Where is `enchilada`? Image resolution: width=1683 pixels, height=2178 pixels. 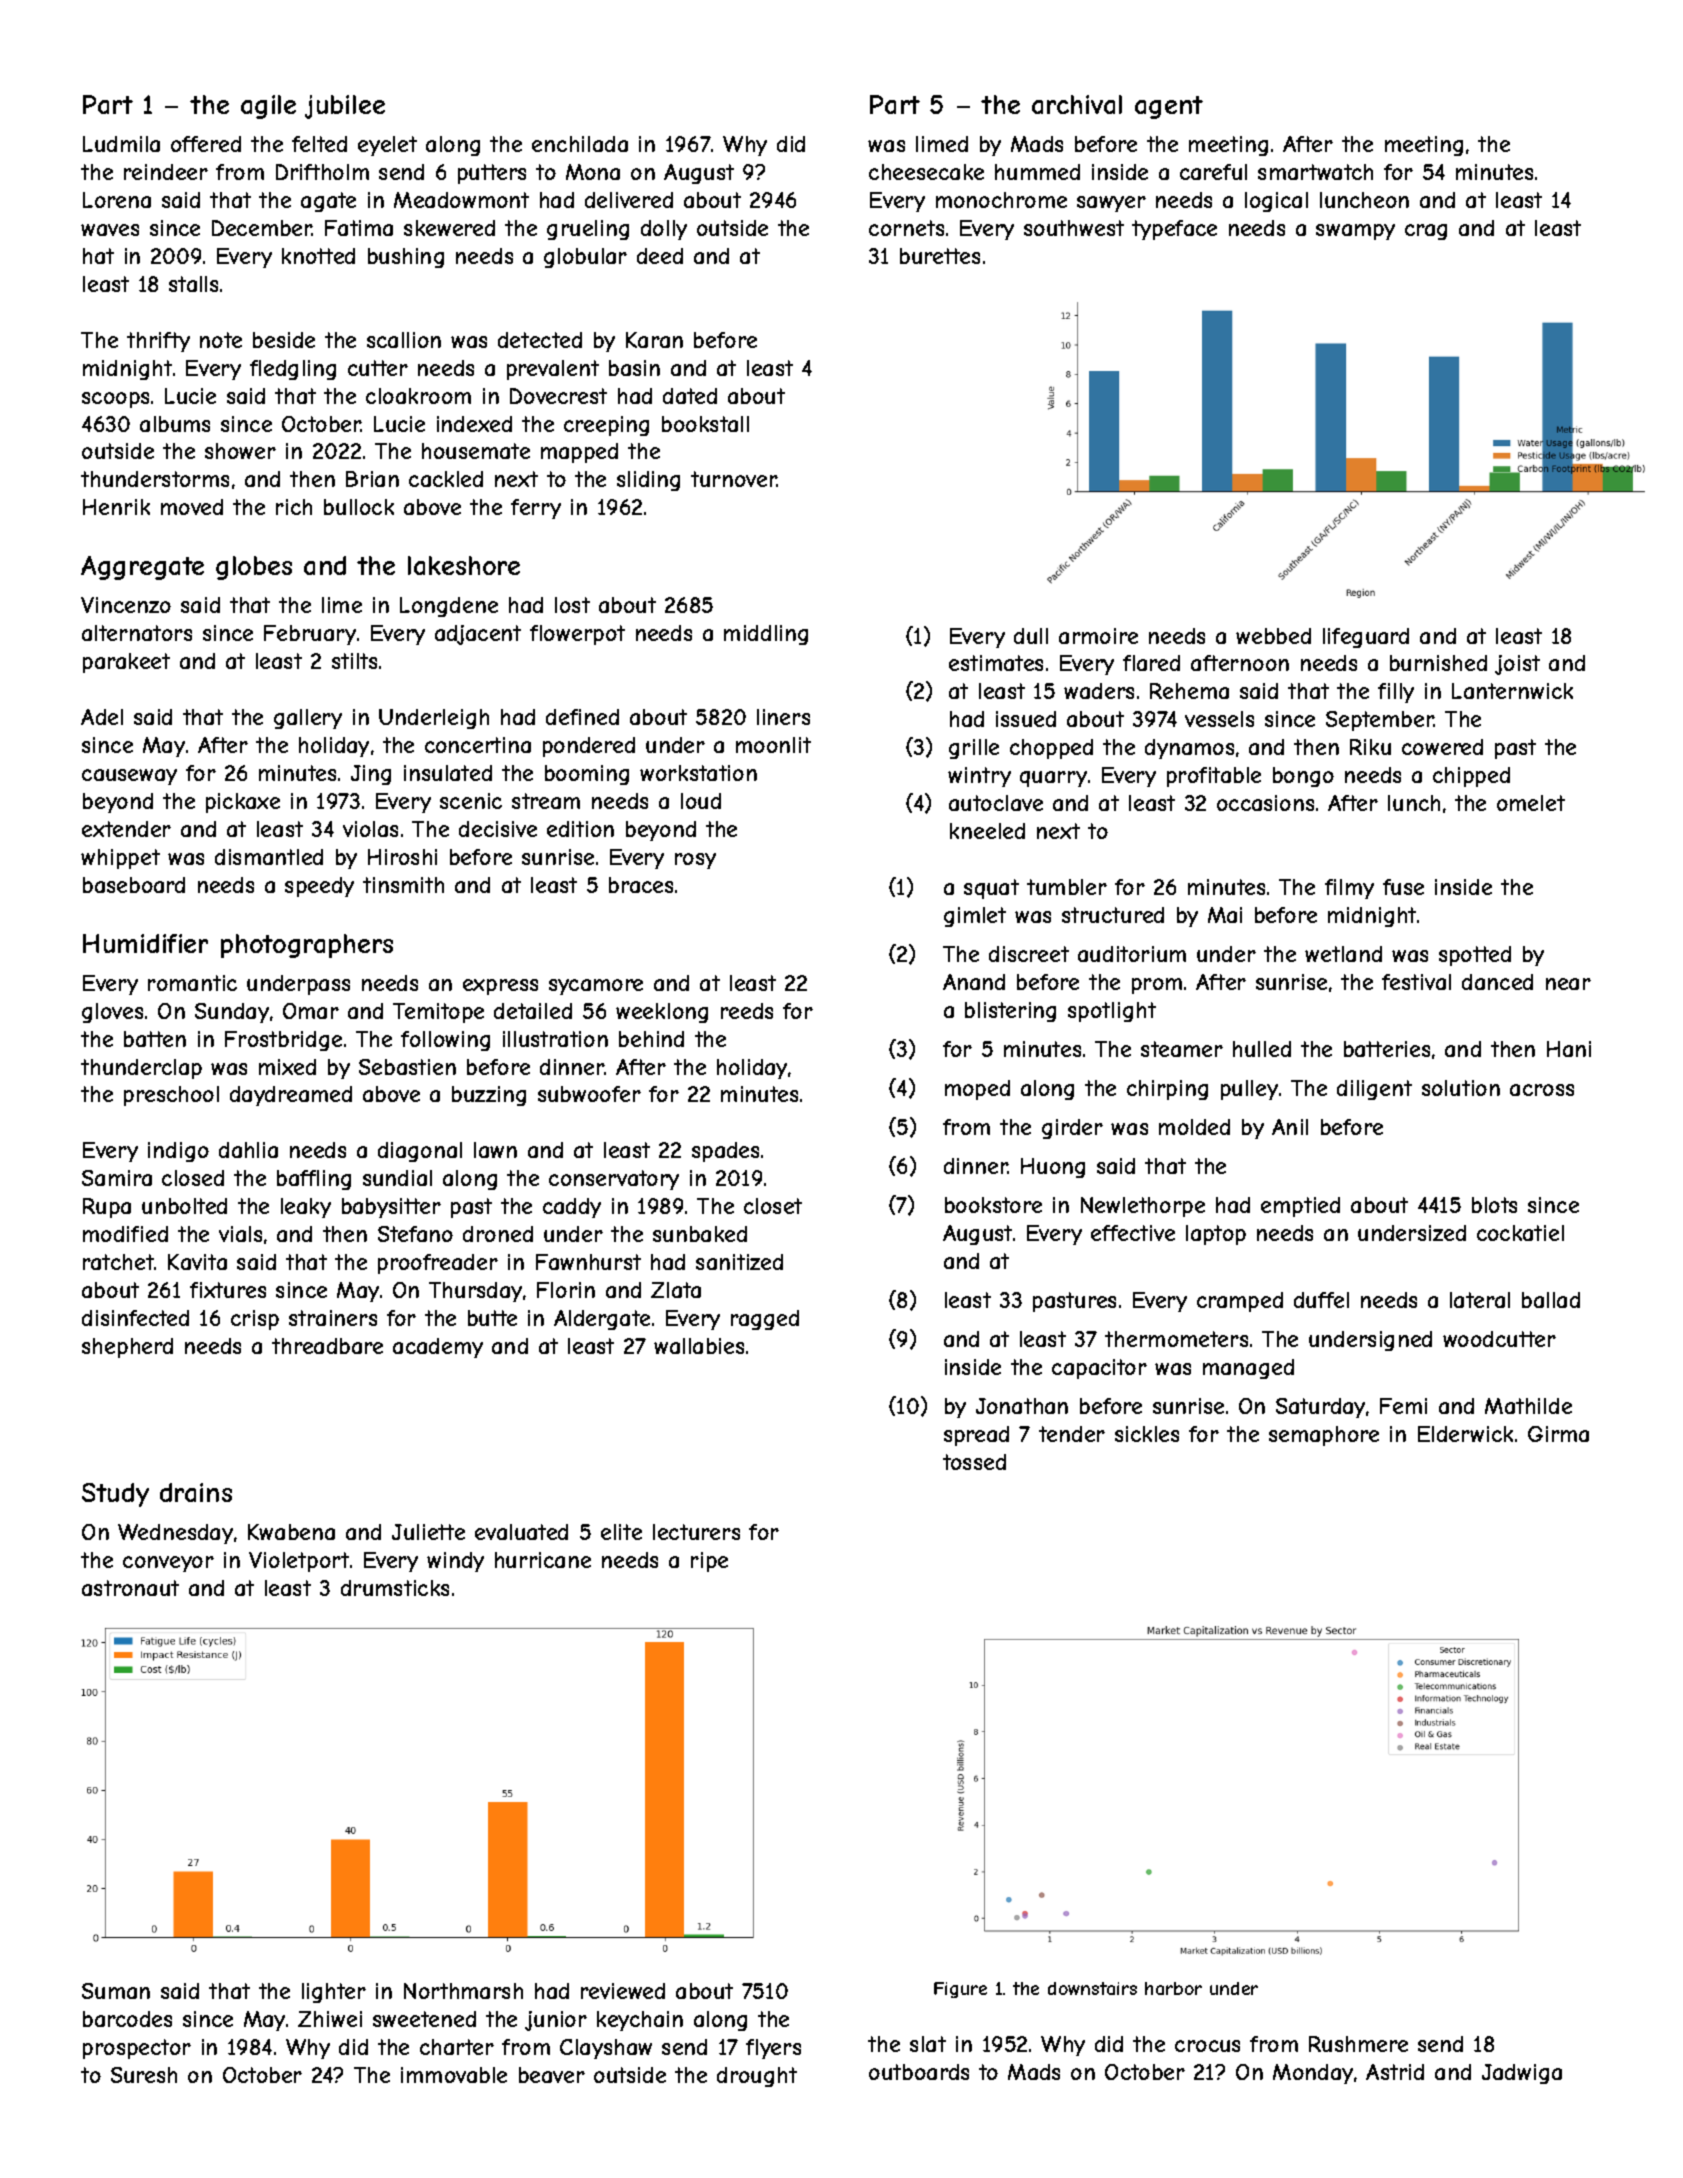 enchilada is located at coordinates (580, 144).
